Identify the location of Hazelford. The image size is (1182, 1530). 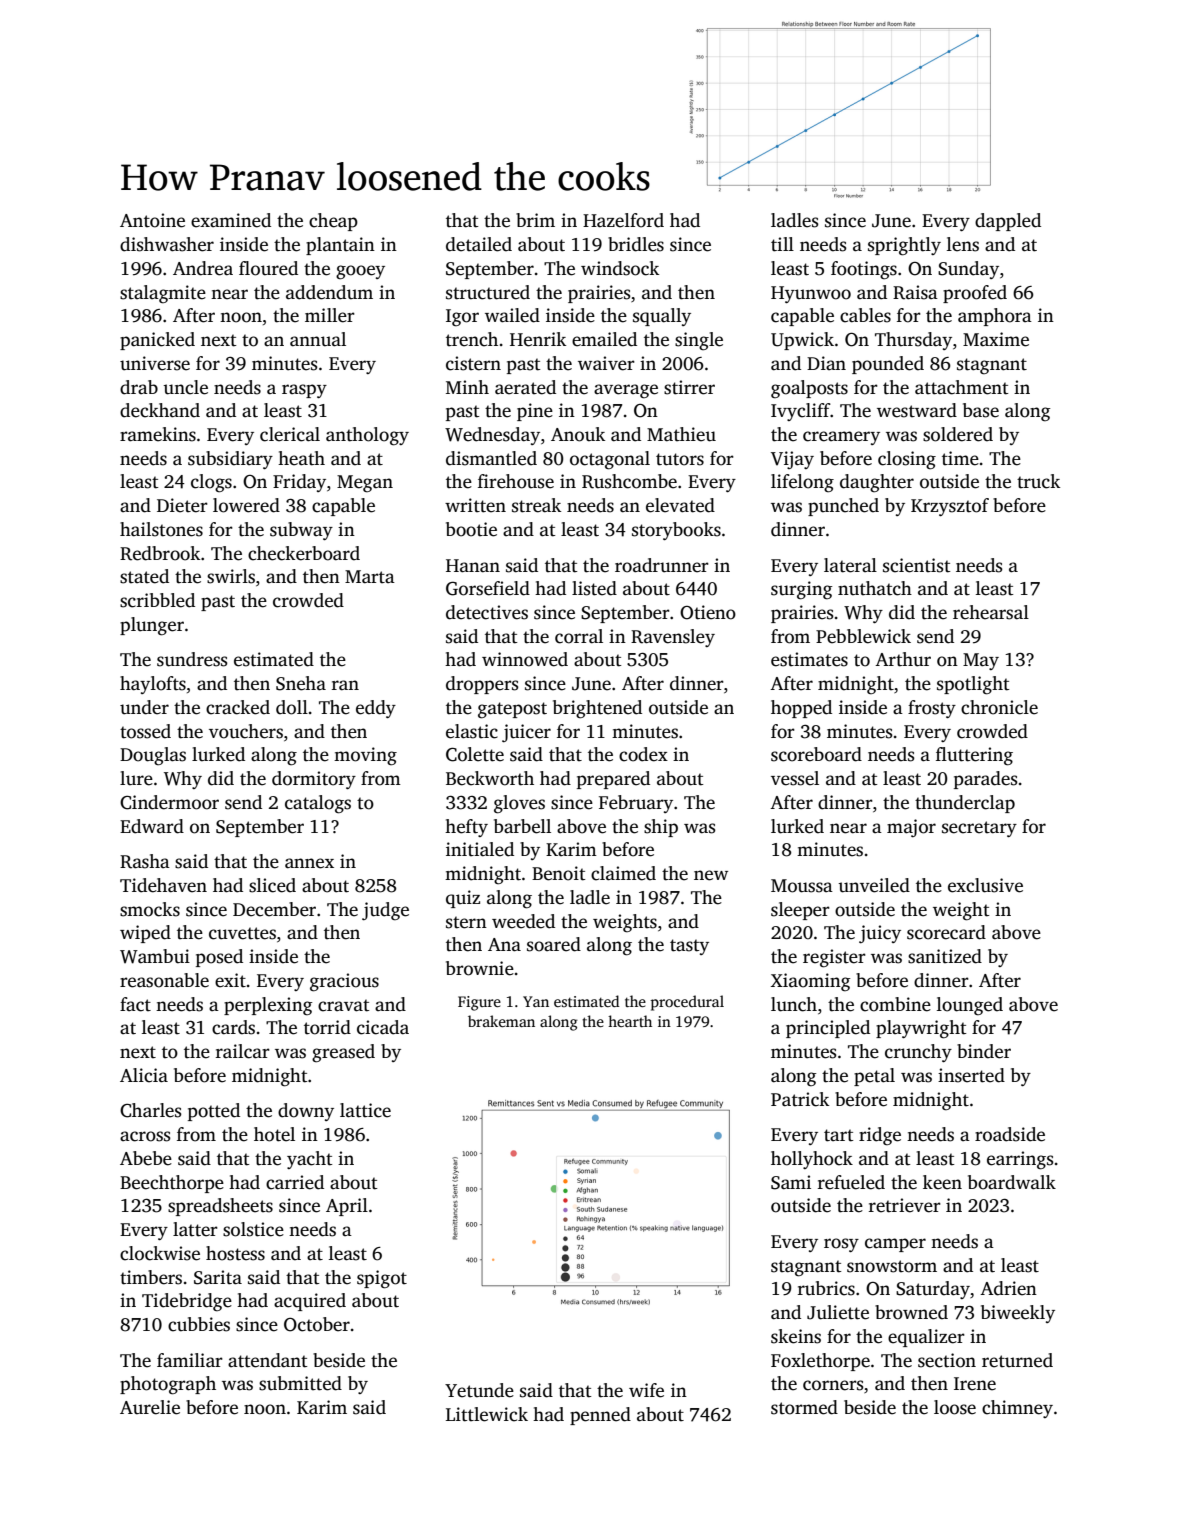
(623, 220).
